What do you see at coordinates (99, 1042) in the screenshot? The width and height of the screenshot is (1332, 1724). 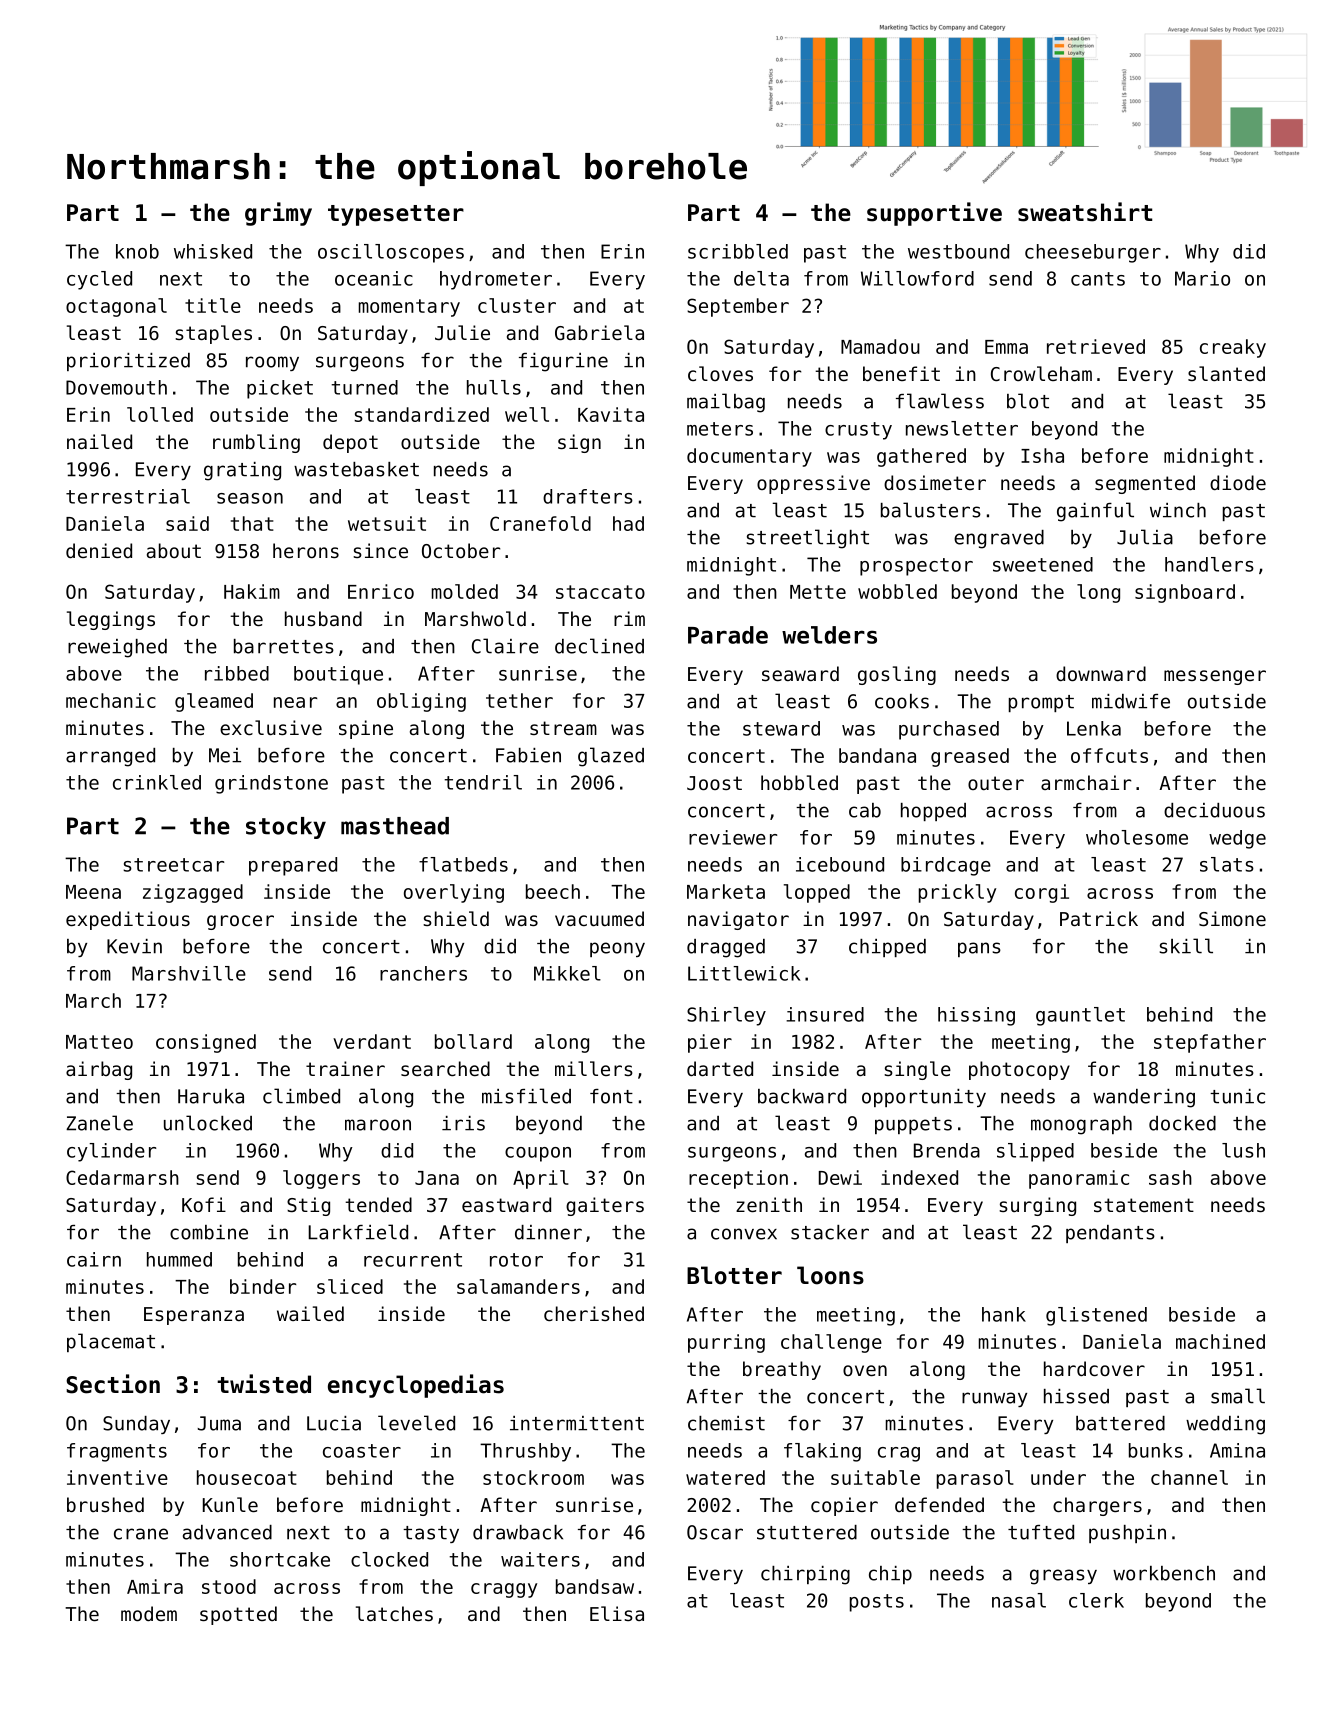 I see `Matteo` at bounding box center [99, 1042].
